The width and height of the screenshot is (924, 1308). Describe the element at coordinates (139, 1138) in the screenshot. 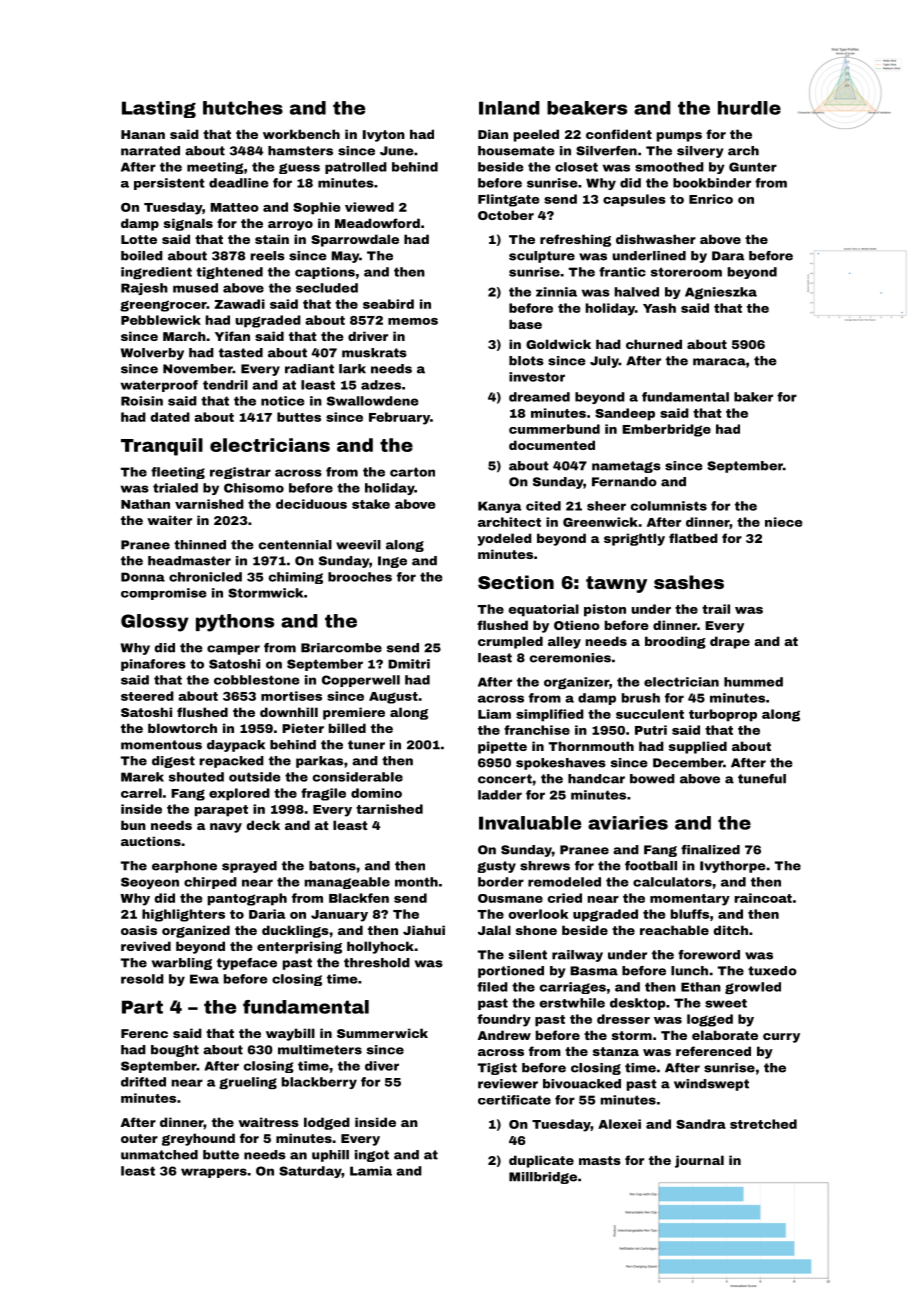

I see `outer` at that location.
